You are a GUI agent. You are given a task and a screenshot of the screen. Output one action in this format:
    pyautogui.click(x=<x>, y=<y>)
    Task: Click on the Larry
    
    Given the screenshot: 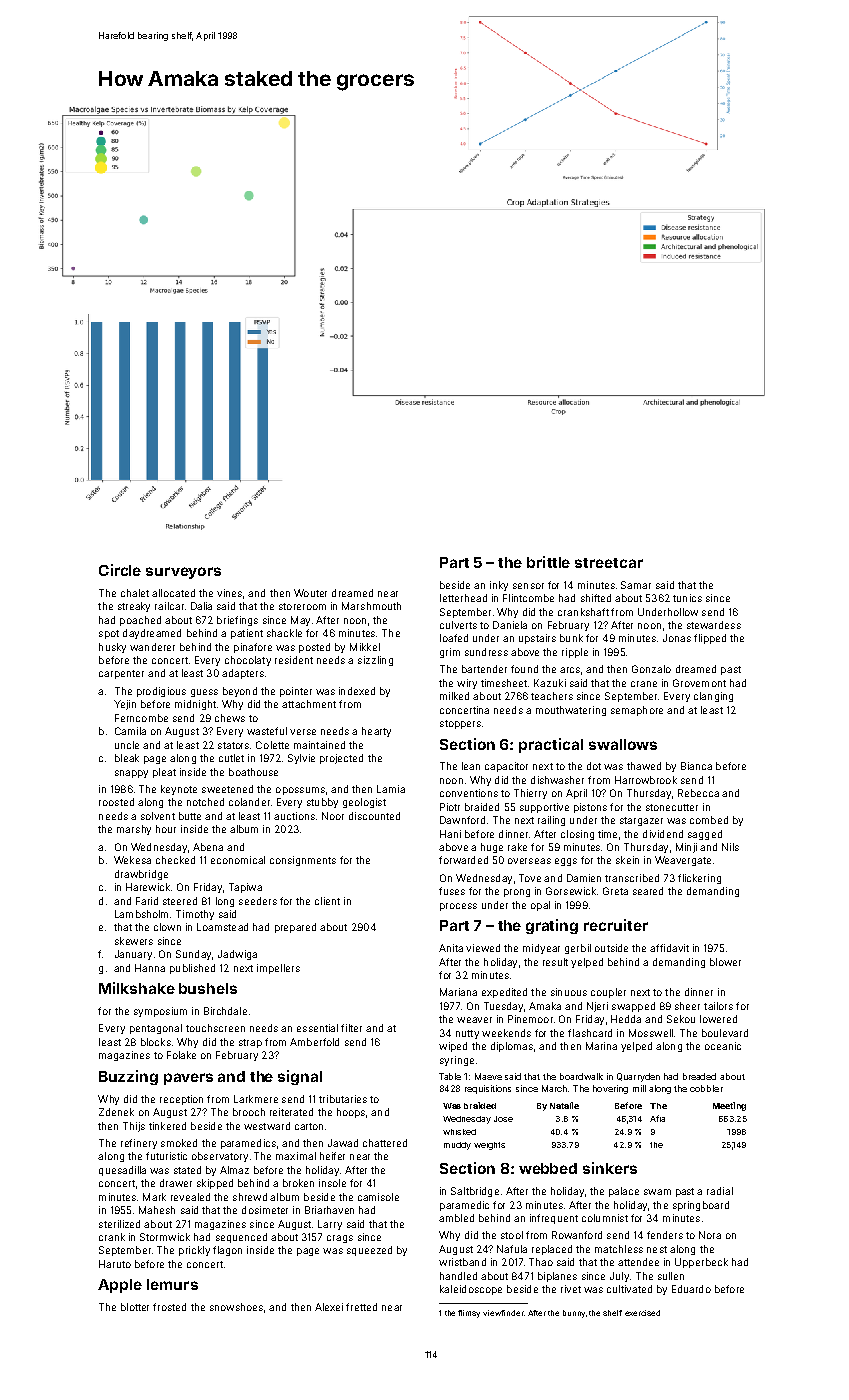 What is the action you would take?
    pyautogui.click(x=330, y=1225)
